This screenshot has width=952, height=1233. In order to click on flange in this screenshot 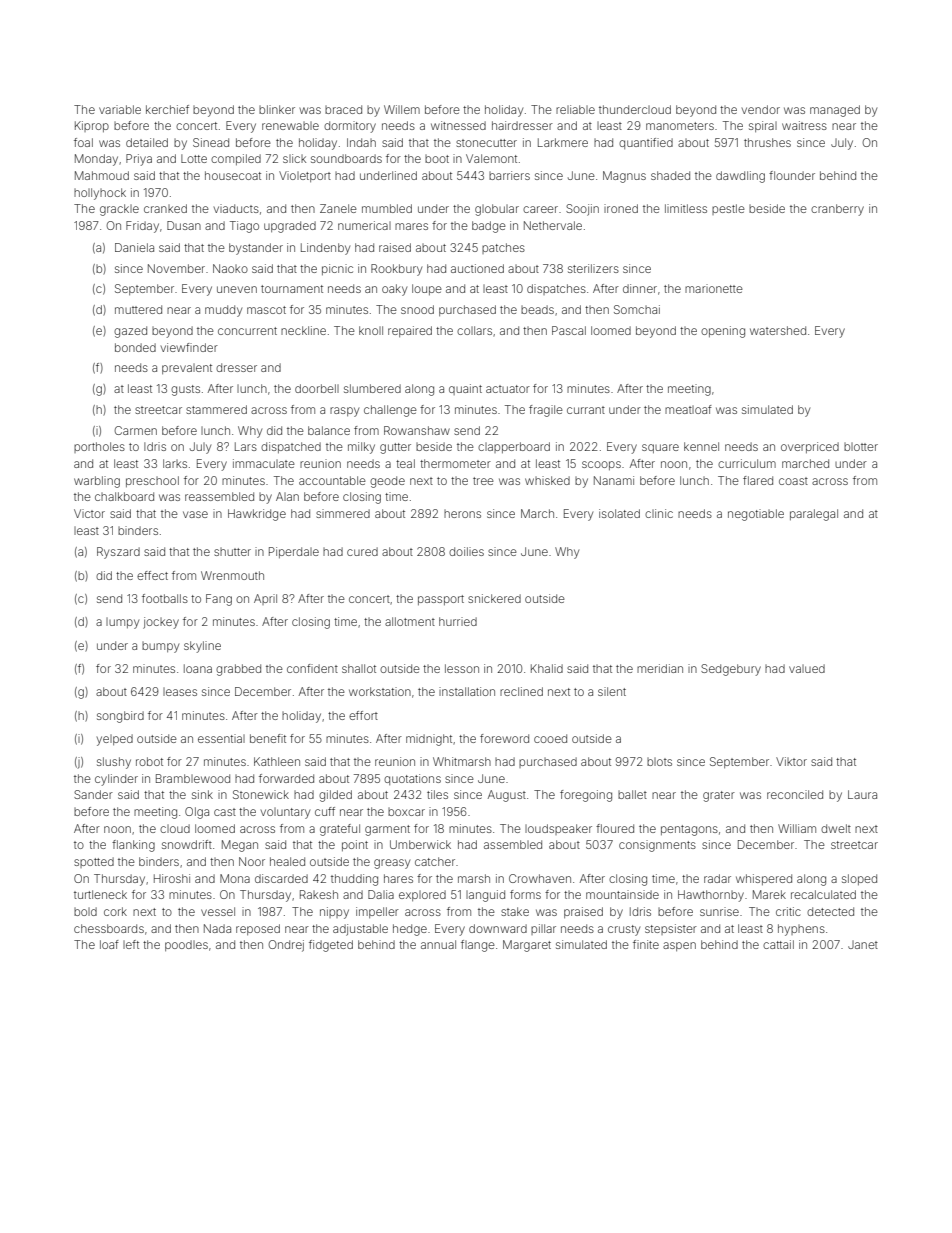, I will do `click(478, 946)`.
